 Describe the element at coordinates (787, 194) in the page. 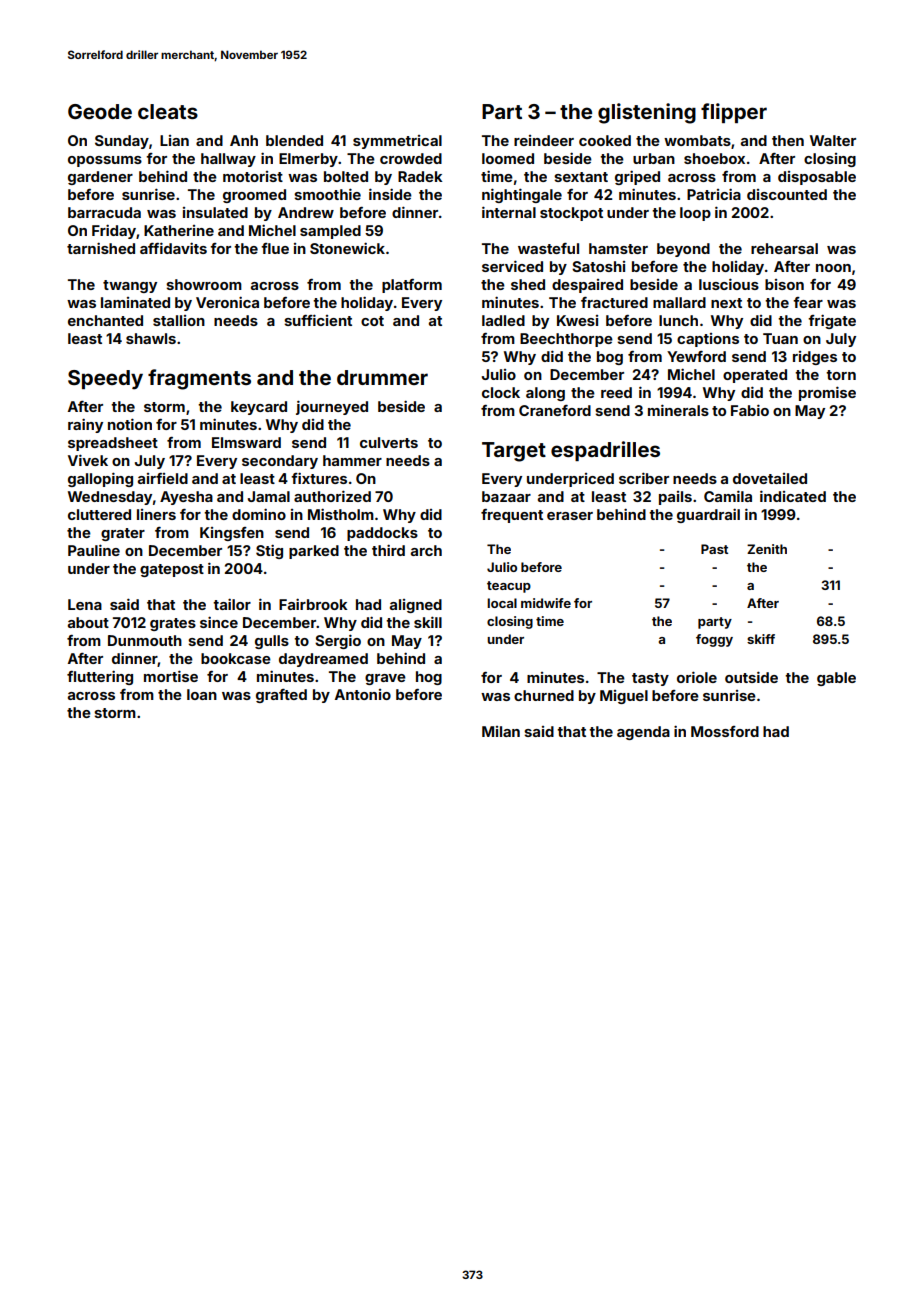

I see `discounted` at that location.
